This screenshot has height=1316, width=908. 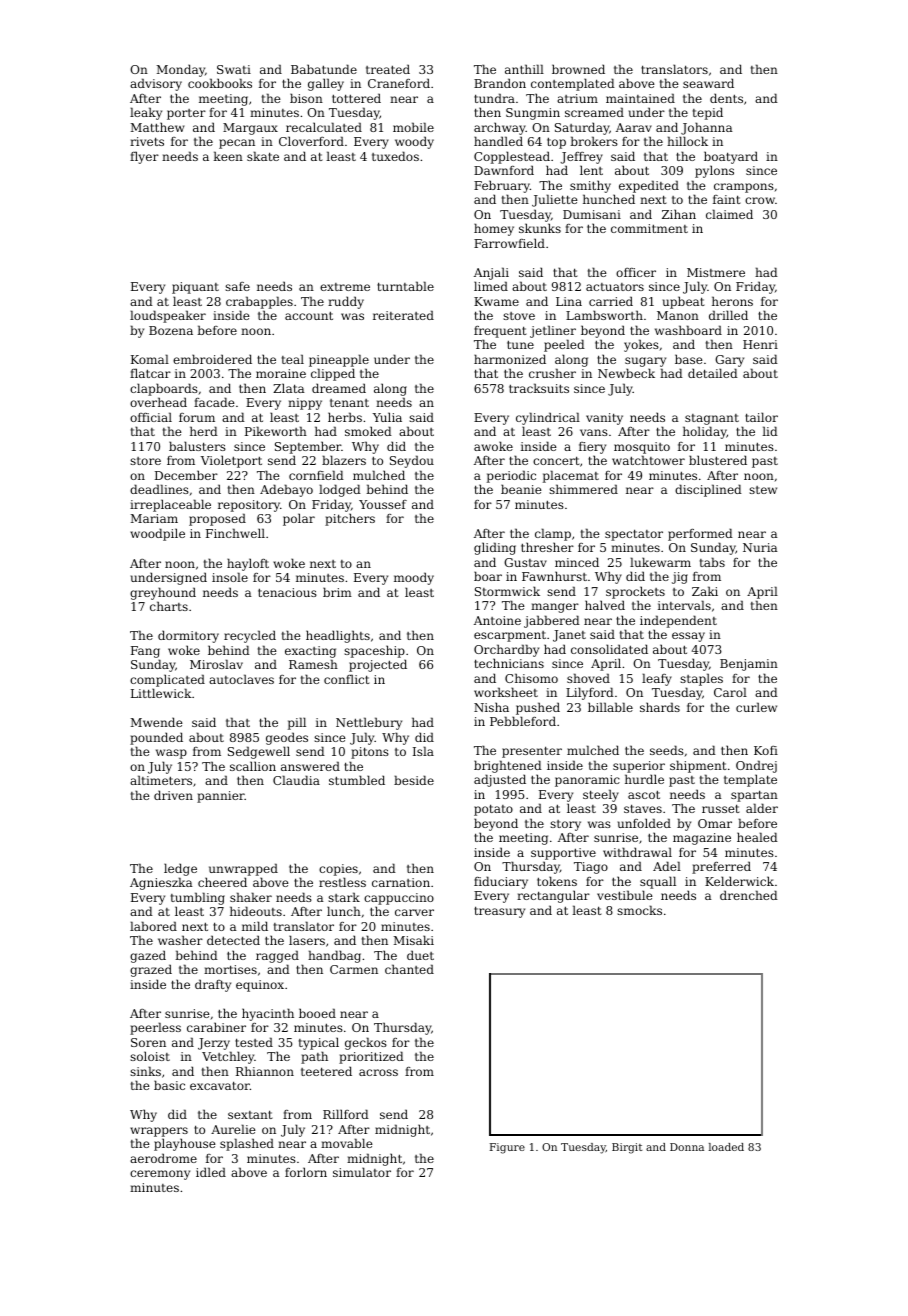 I want to click on Claudia, so click(x=296, y=780).
